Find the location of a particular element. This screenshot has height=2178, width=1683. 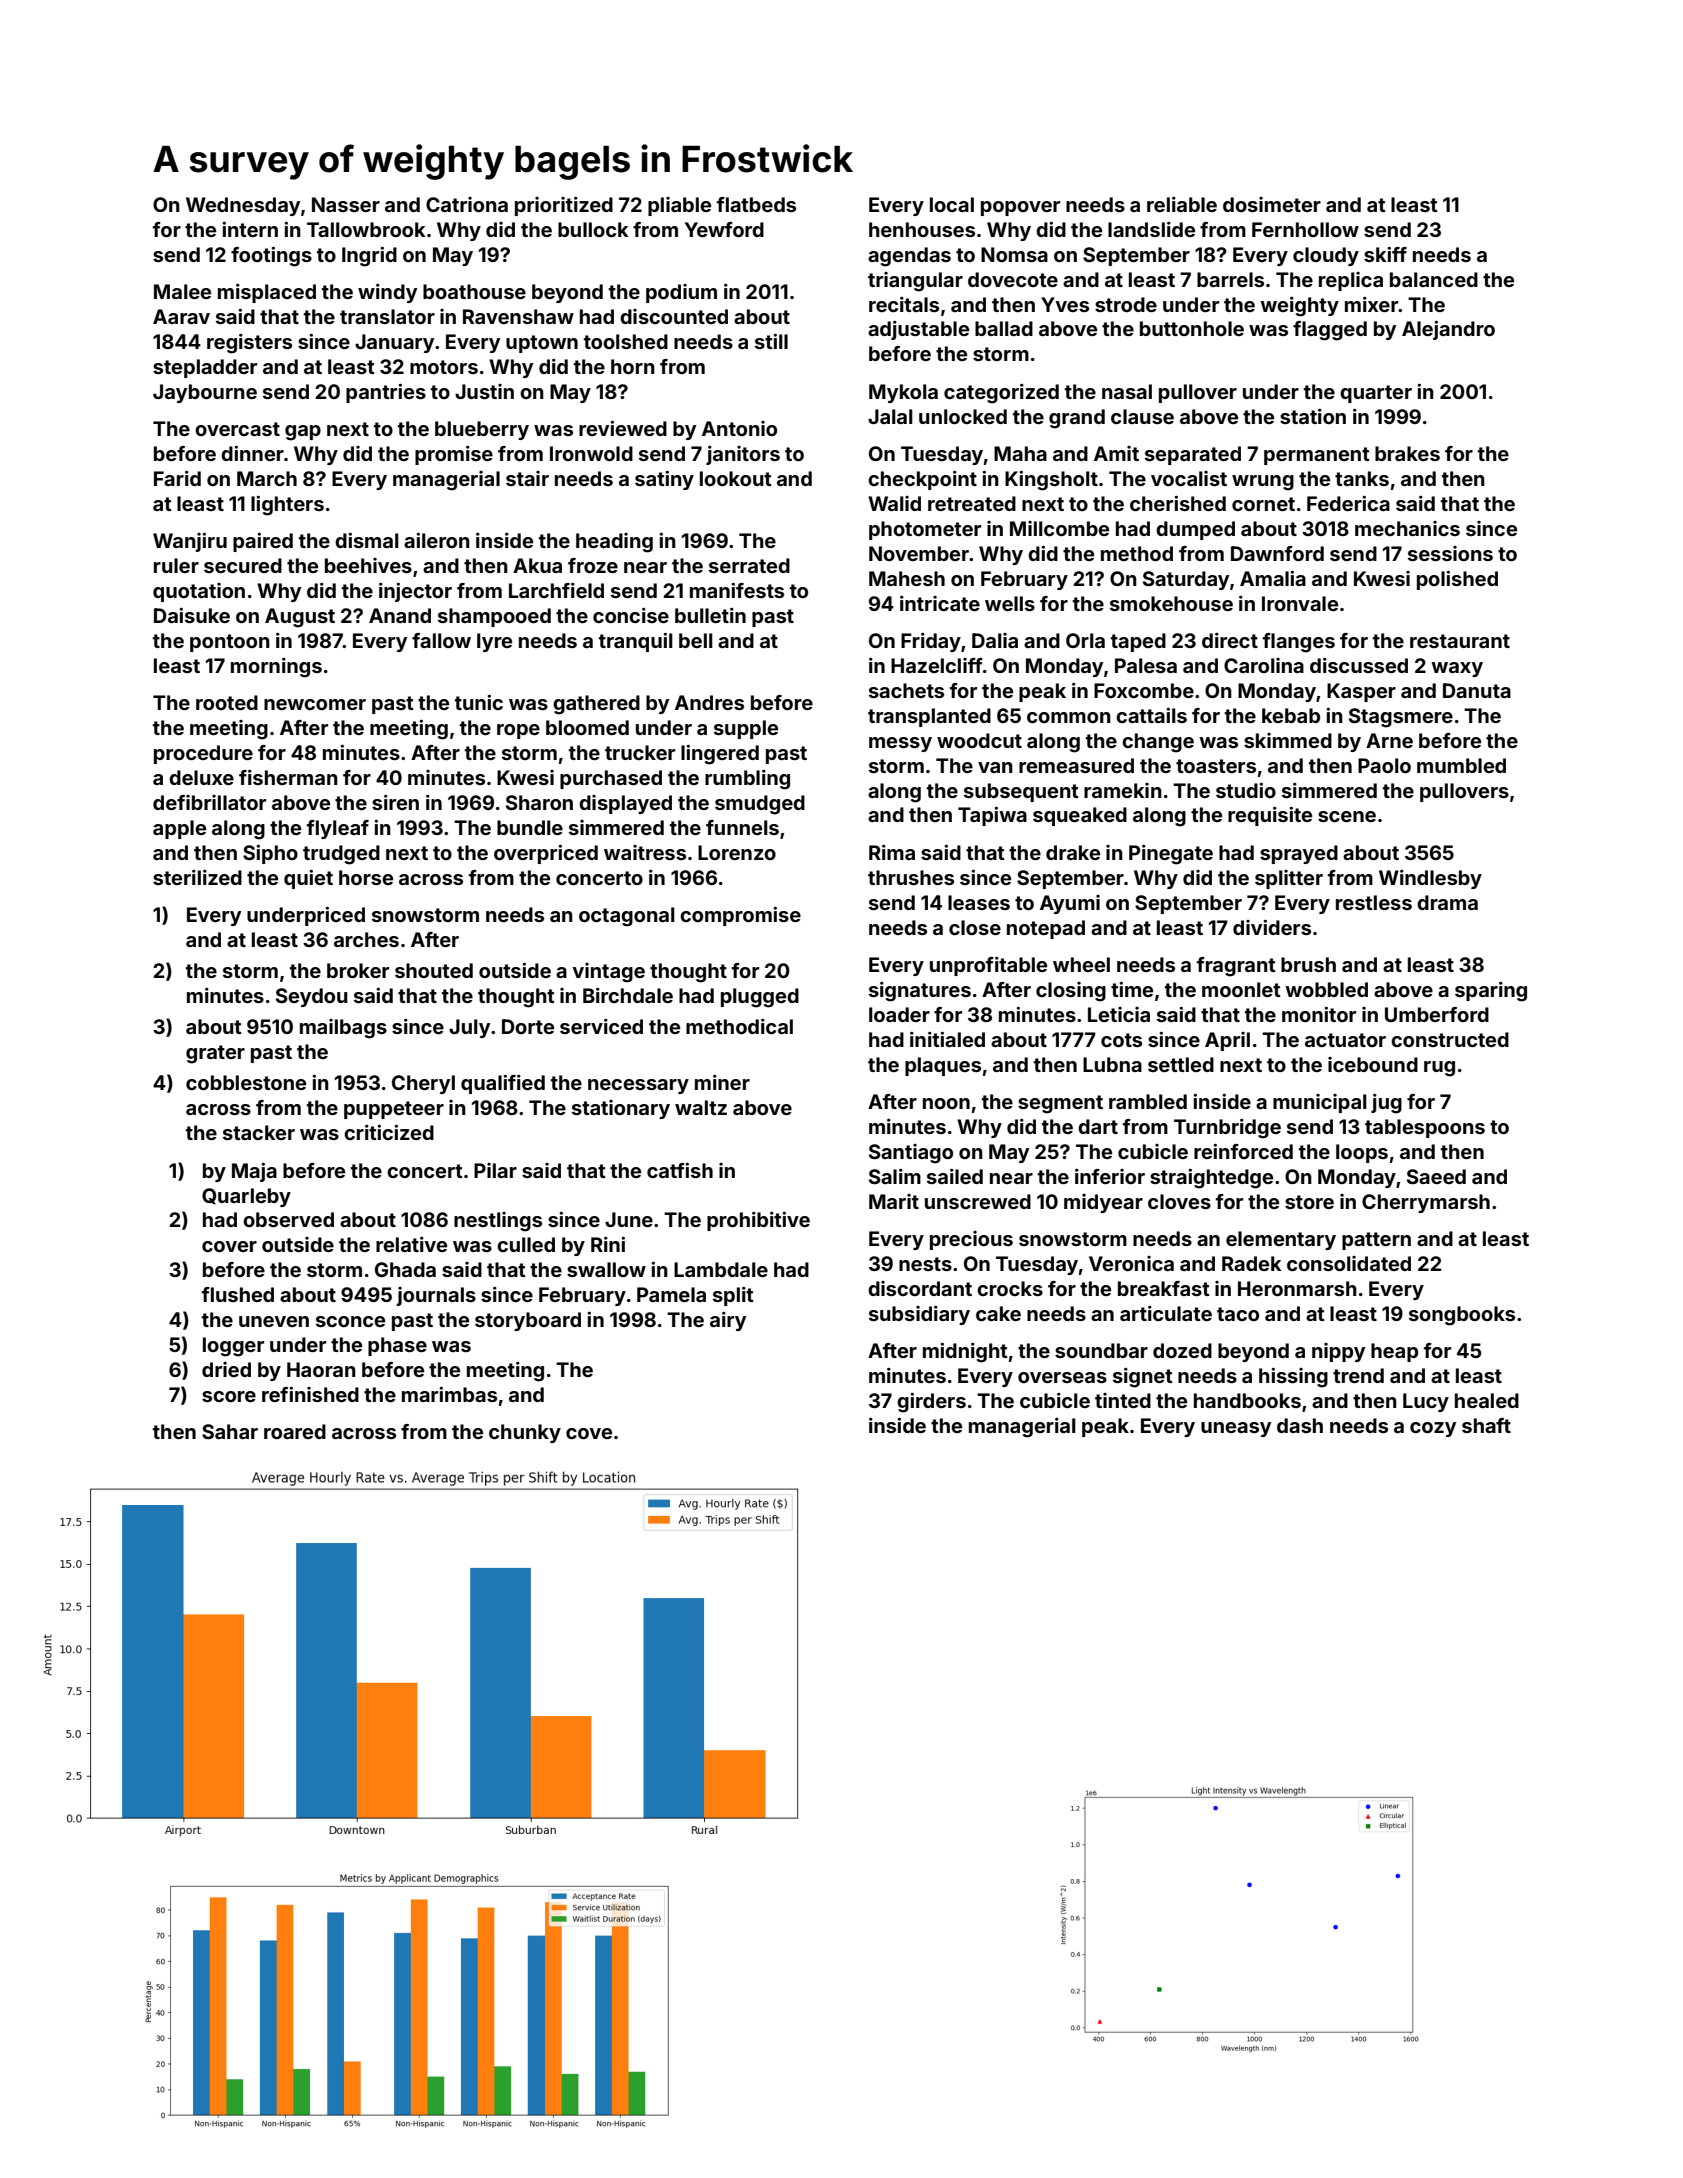

settled is located at coordinates (1181, 1064).
